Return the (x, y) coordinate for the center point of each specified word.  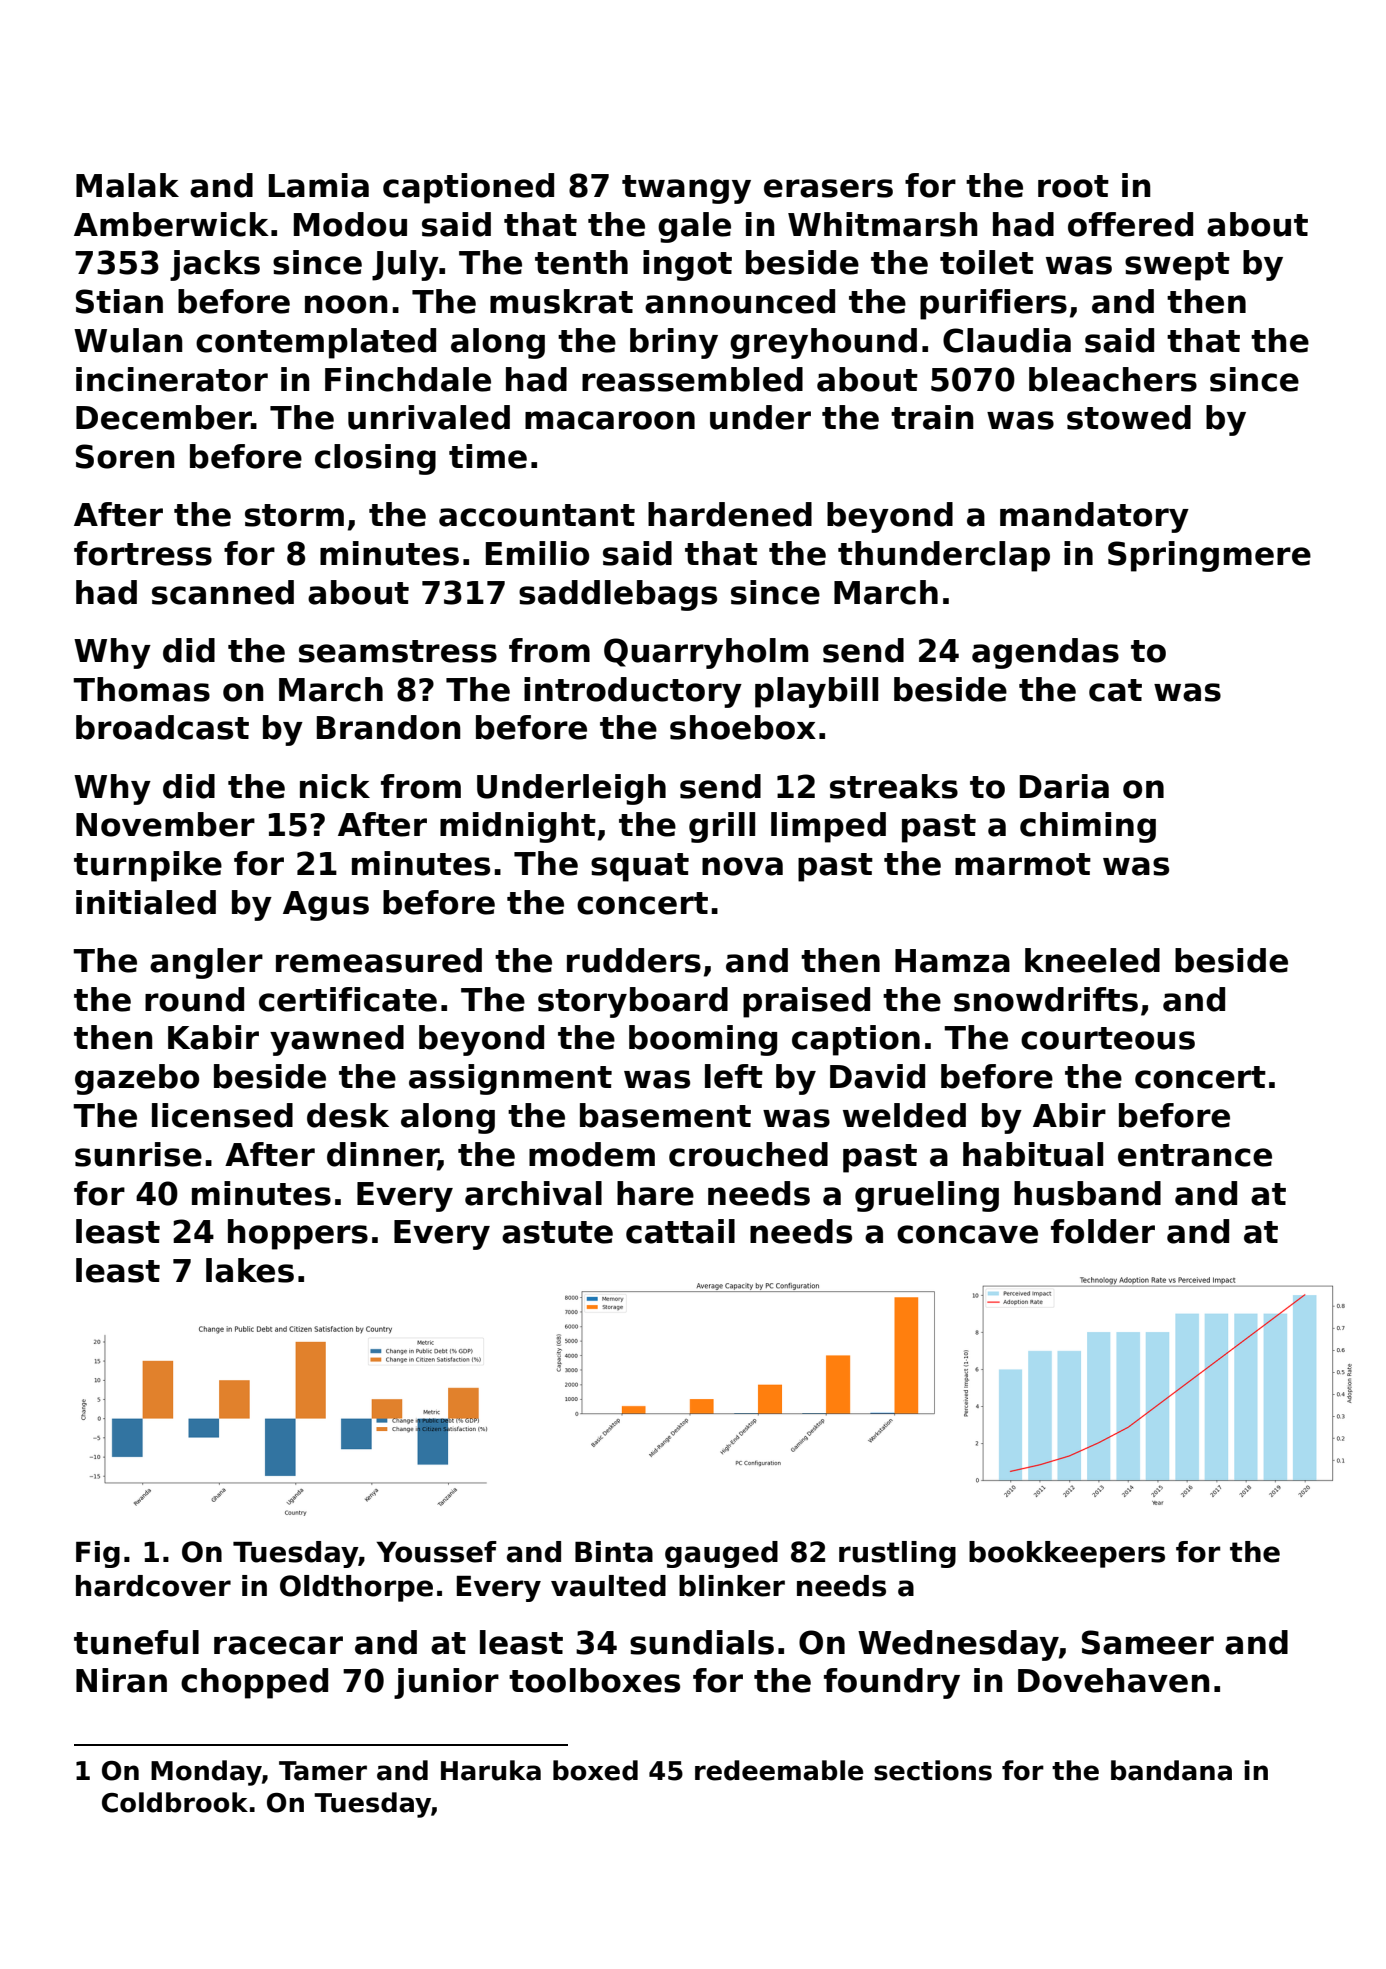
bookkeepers (1067, 1554)
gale (694, 227)
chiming (1088, 827)
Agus (326, 906)
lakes (250, 1270)
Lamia (319, 185)
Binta (614, 1552)
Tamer (323, 1771)
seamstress (398, 651)
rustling (897, 1554)
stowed (1129, 417)
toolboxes (594, 1680)
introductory (633, 692)
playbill (816, 692)
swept (1177, 266)
